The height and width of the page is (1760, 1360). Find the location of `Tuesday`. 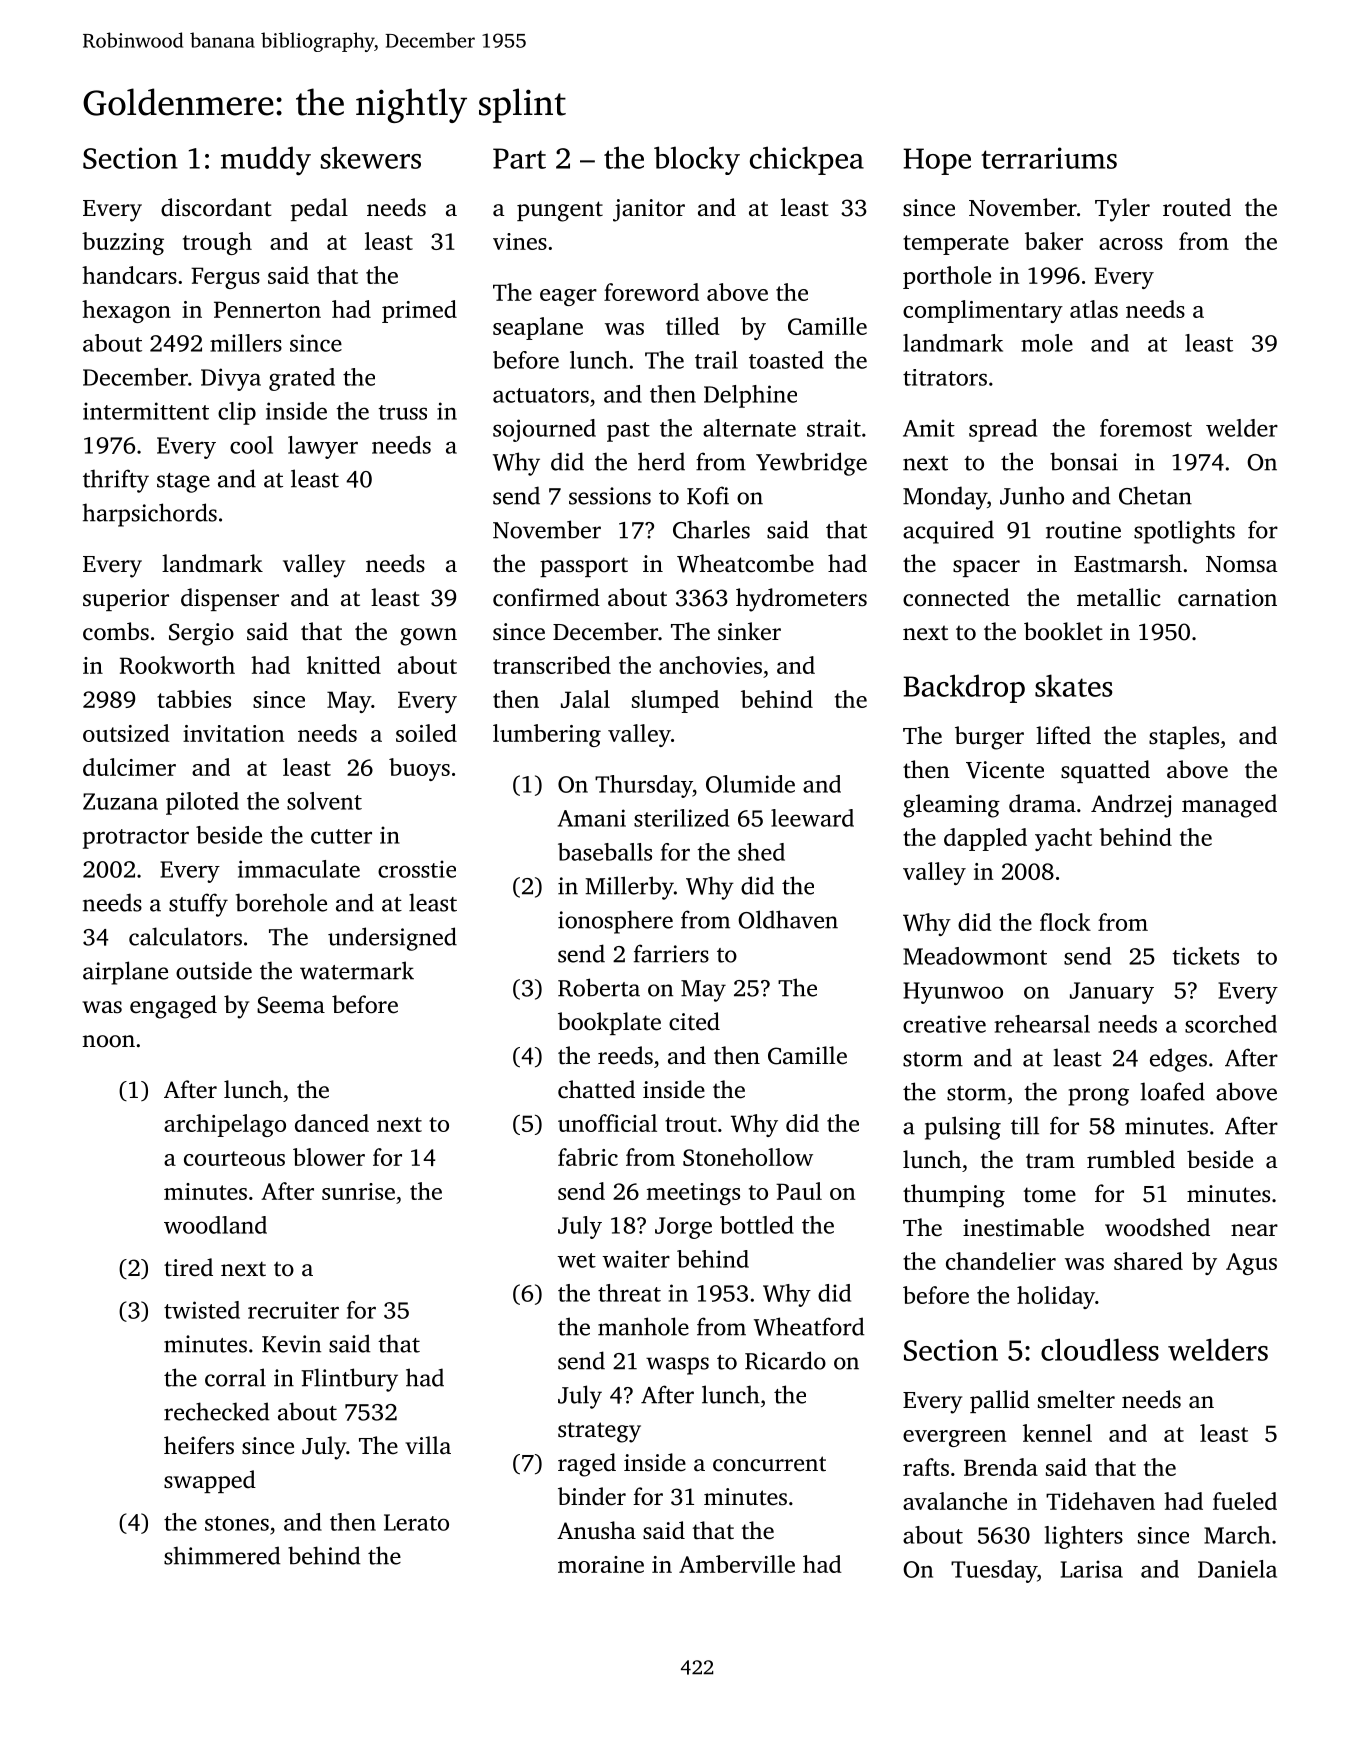

Tuesday is located at coordinates (994, 1571).
